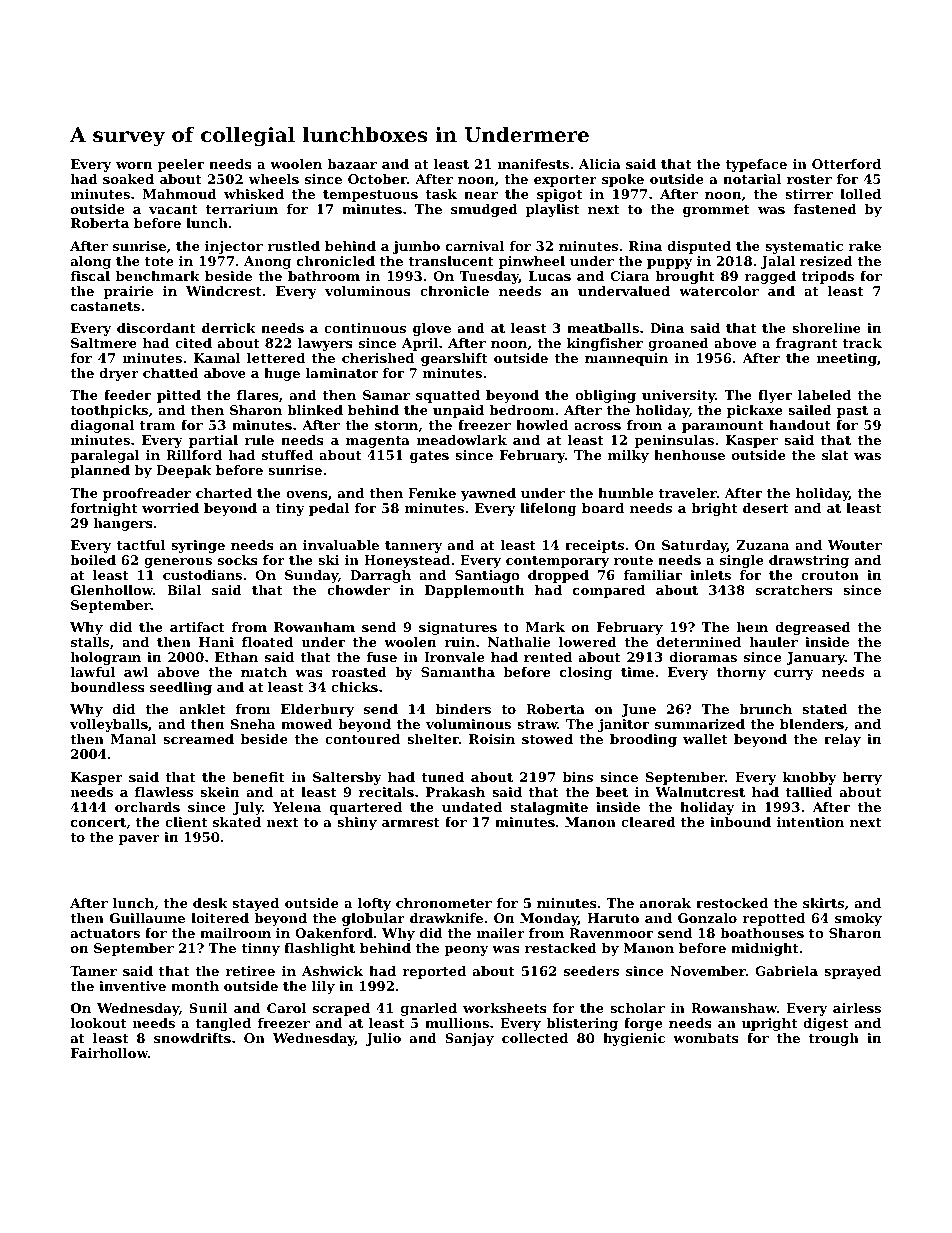 Image resolution: width=952 pixels, height=1233 pixels. I want to click on stated, so click(825, 709).
